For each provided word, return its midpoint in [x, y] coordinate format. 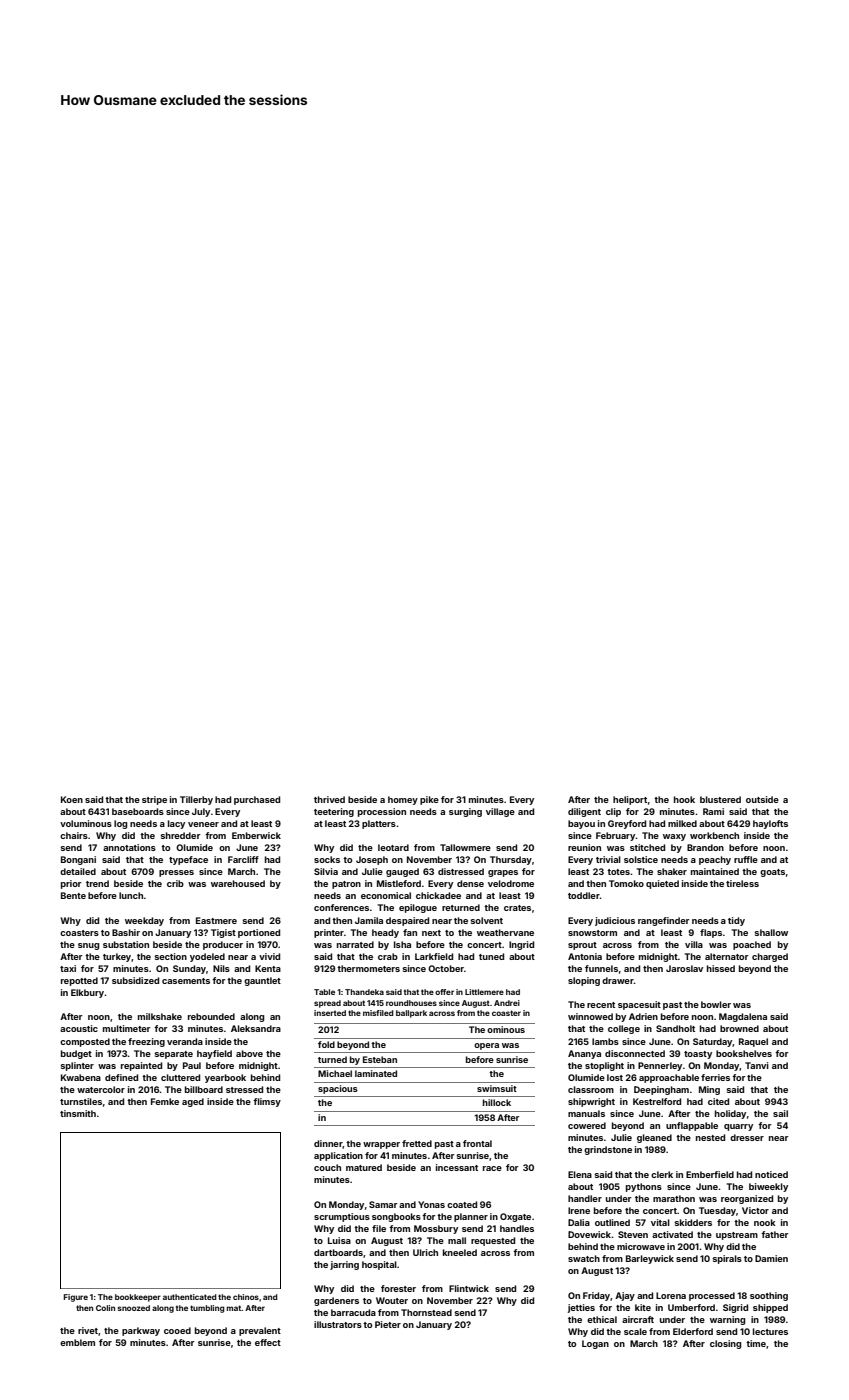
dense [470, 883]
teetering [334, 812]
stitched [647, 847]
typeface [188, 860]
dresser [747, 1137]
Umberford [691, 1307]
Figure [75, 1298]
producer [223, 945]
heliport [630, 800]
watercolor [101, 1089]
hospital [379, 1265]
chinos [246, 1297]
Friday [596, 1296]
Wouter [392, 1300]
